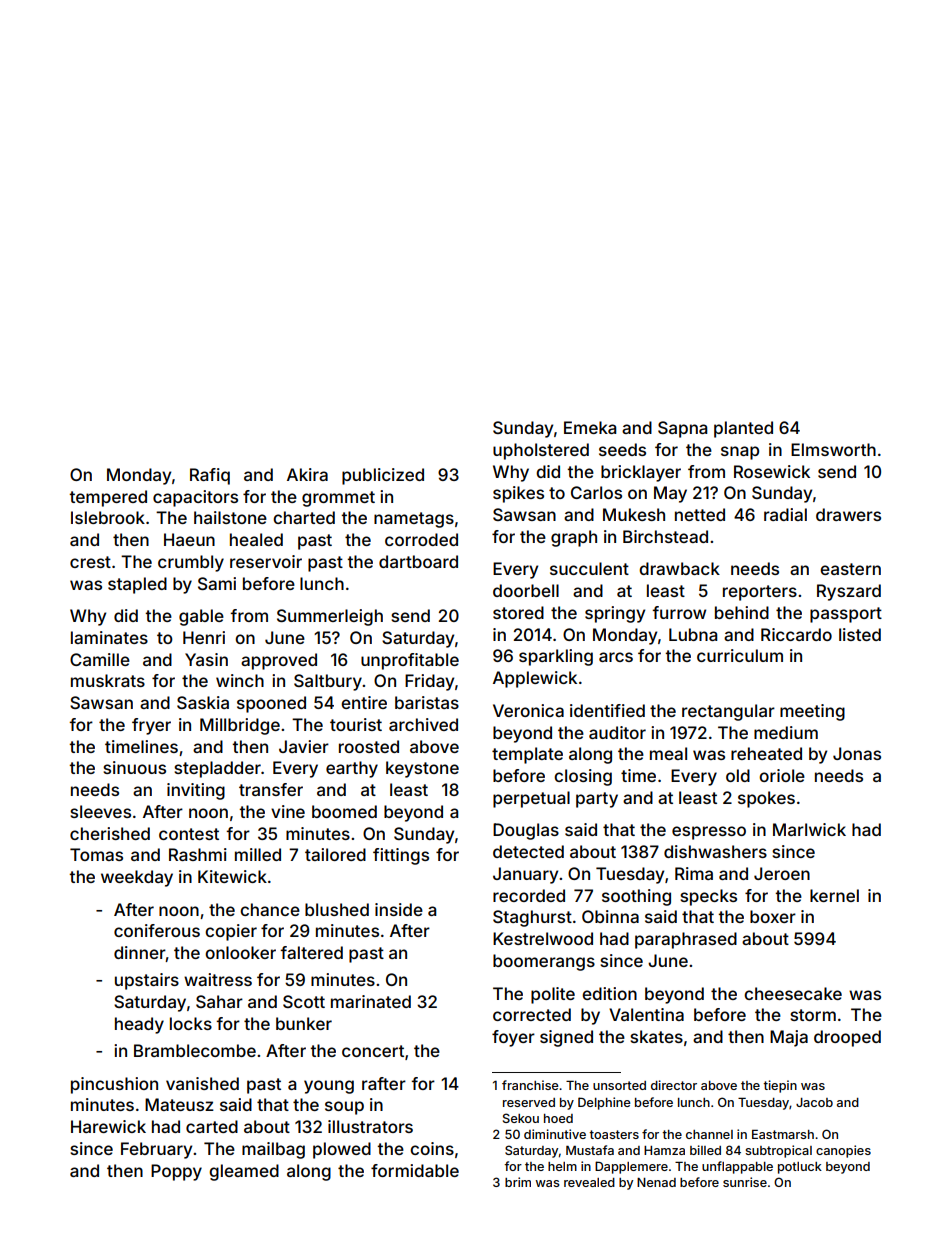 The height and width of the document is (1233, 952). What do you see at coordinates (529, 895) in the document?
I see `recorded` at bounding box center [529, 895].
